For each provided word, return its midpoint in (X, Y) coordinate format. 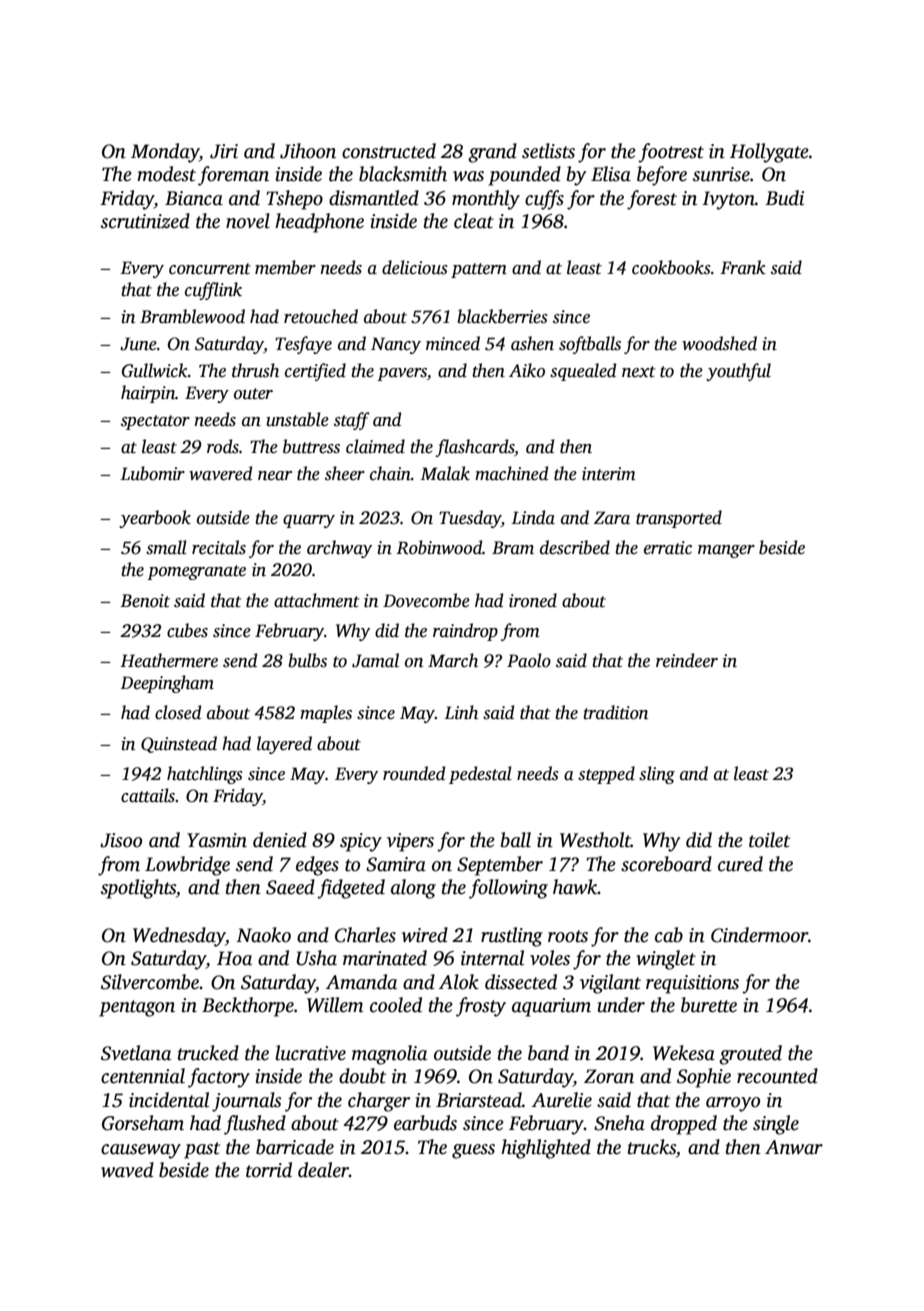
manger (726, 551)
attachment (316, 600)
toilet (769, 840)
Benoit (145, 601)
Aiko (527, 370)
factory (219, 1078)
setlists (548, 151)
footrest (671, 153)
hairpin (148, 394)
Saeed (290, 887)
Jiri (224, 151)
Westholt (595, 840)
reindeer (687, 660)
